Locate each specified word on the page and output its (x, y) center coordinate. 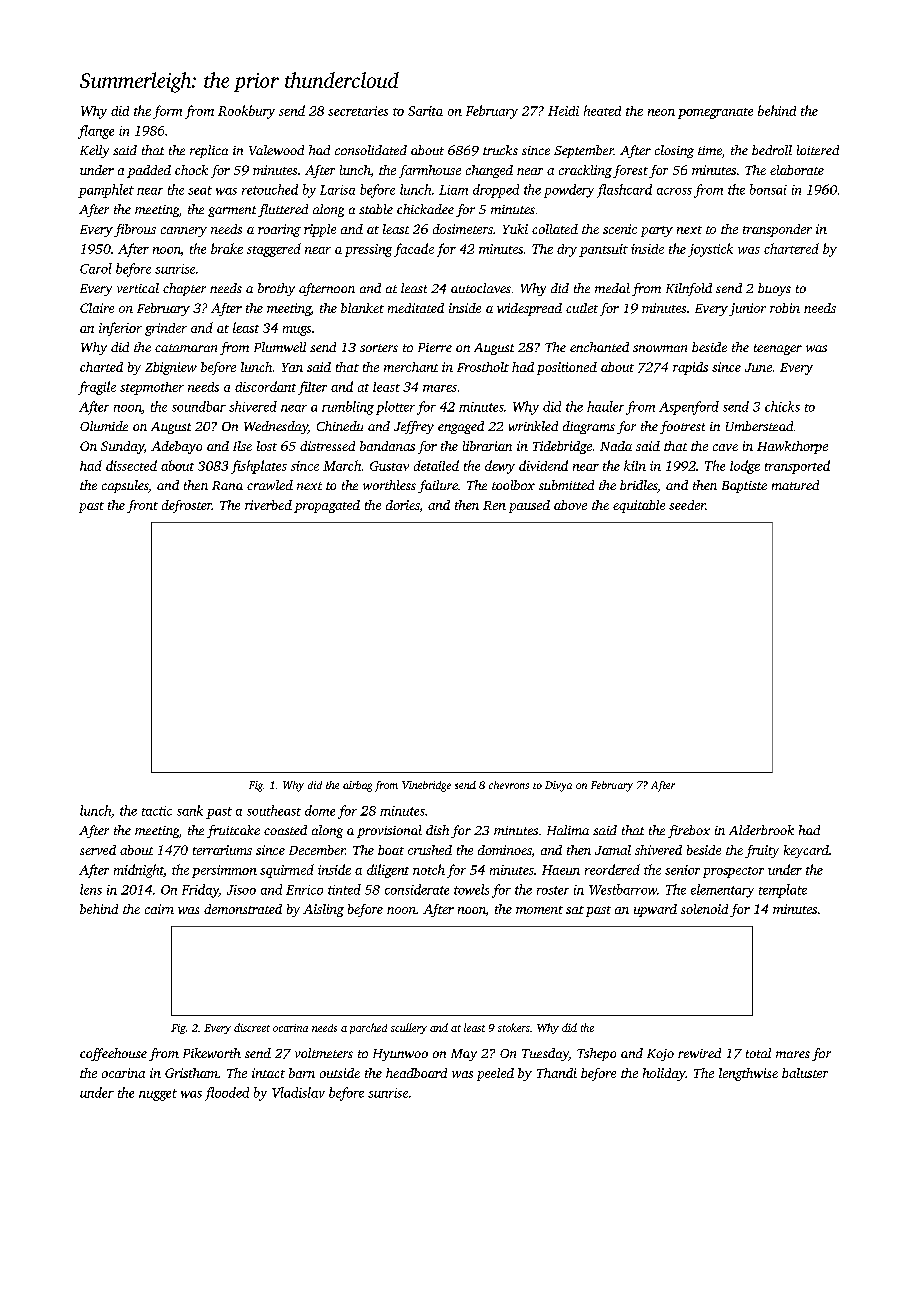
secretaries (358, 111)
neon (661, 112)
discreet (252, 1027)
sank (190, 810)
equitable (639, 506)
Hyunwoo (400, 1055)
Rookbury (246, 112)
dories (403, 505)
